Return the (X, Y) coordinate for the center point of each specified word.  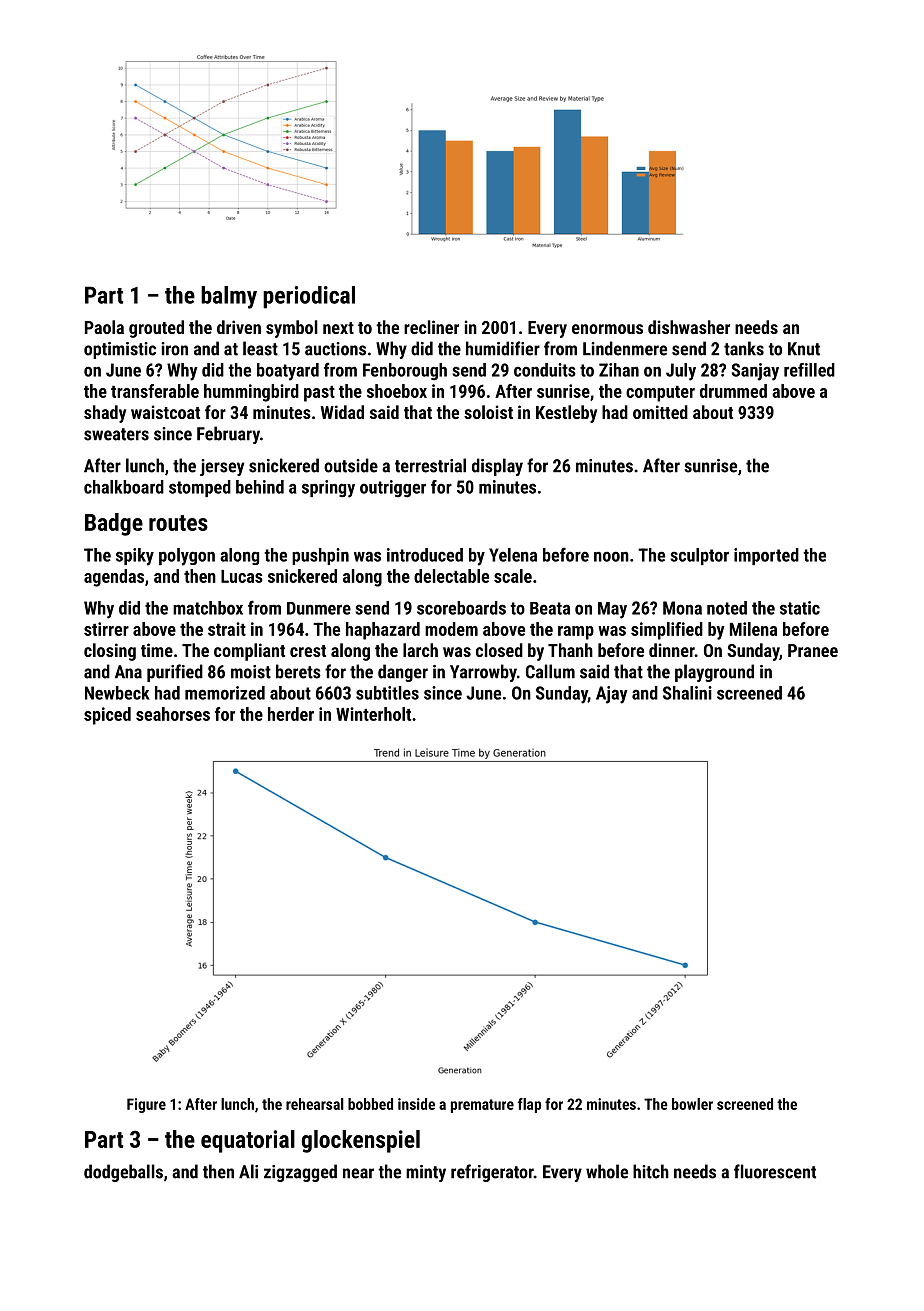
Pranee (813, 650)
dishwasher (689, 327)
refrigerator (492, 1173)
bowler (692, 1104)
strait (227, 629)
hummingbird (251, 393)
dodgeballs (123, 1173)
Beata (550, 608)
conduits (545, 370)
